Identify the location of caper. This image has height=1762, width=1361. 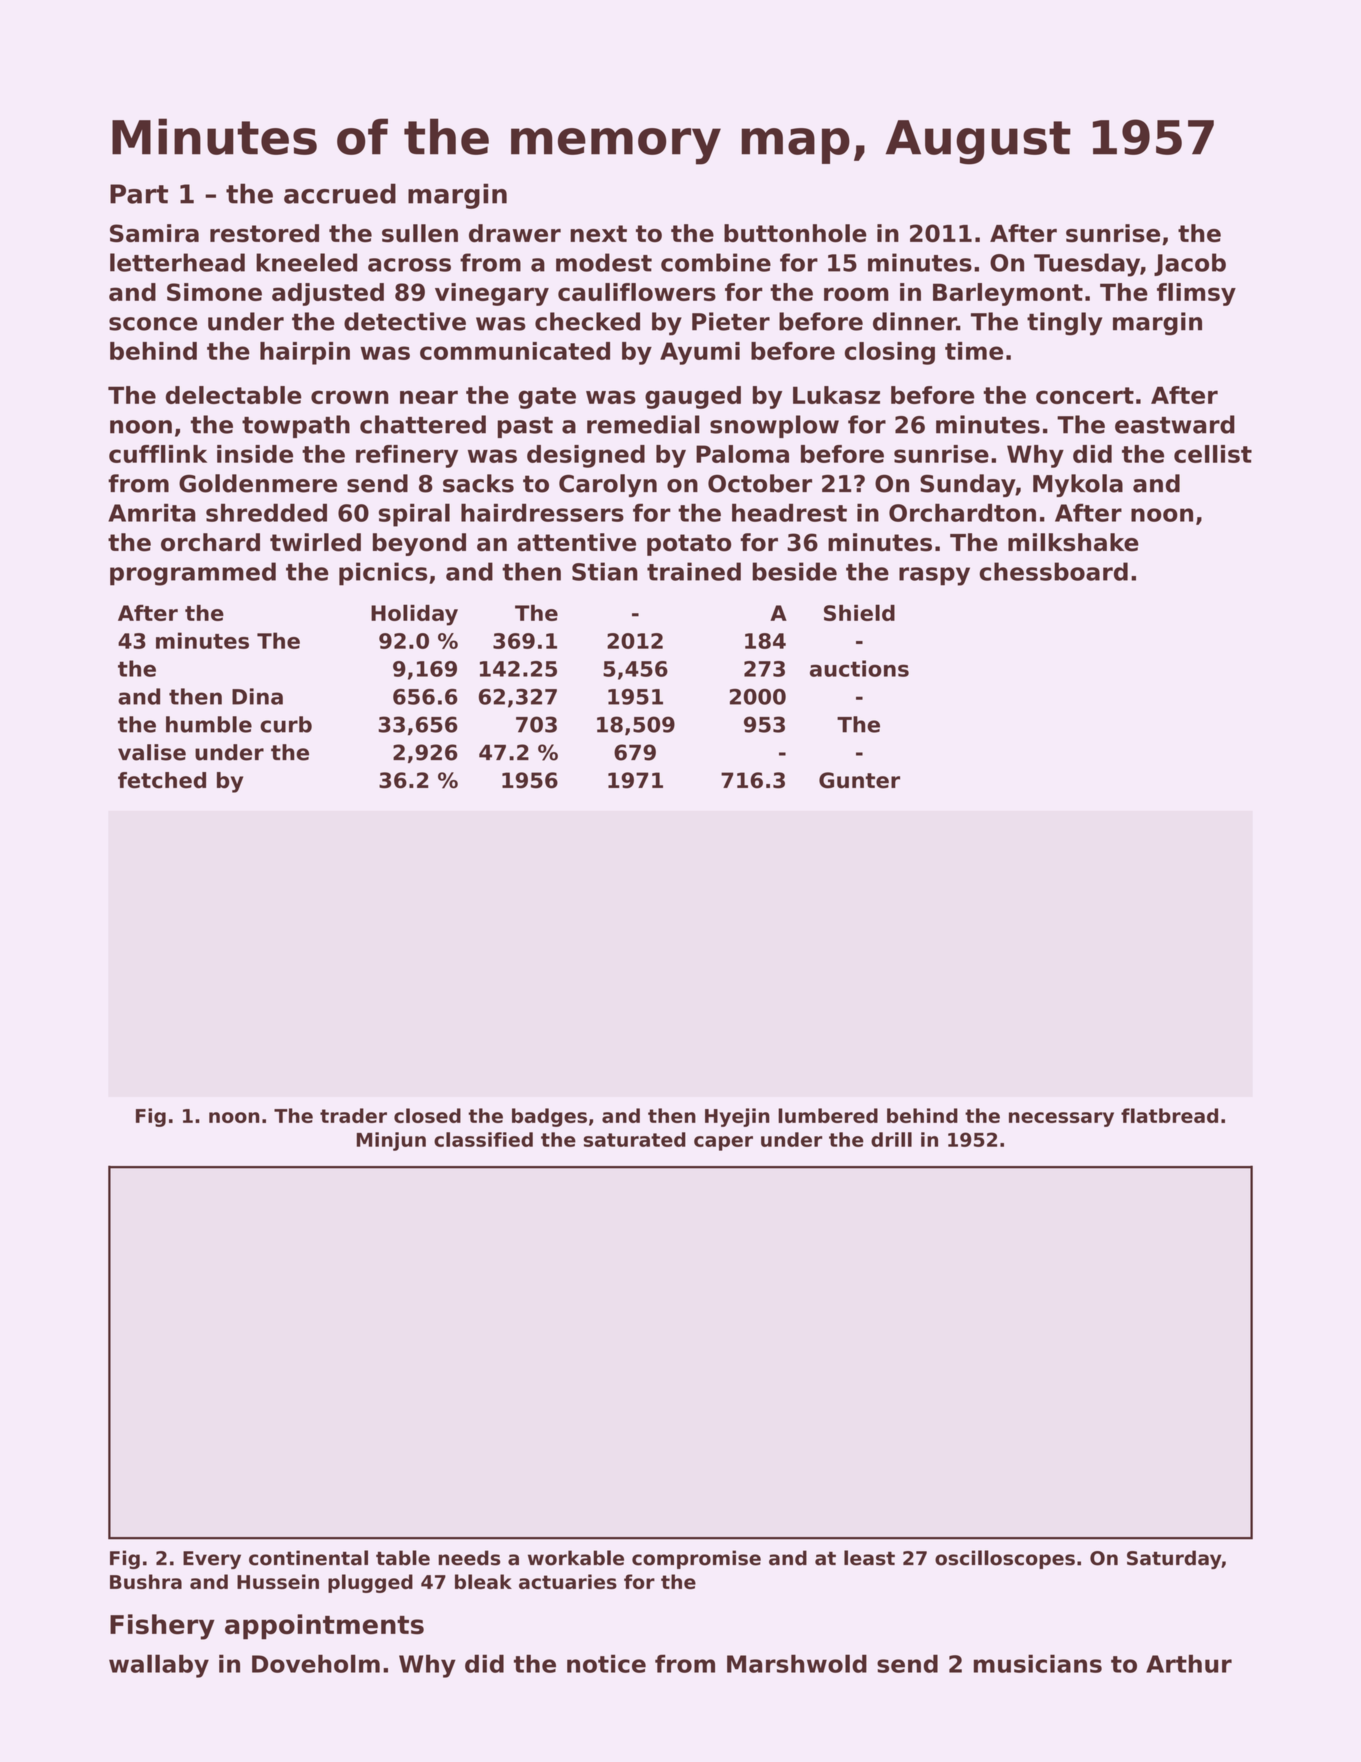
(723, 1143).
